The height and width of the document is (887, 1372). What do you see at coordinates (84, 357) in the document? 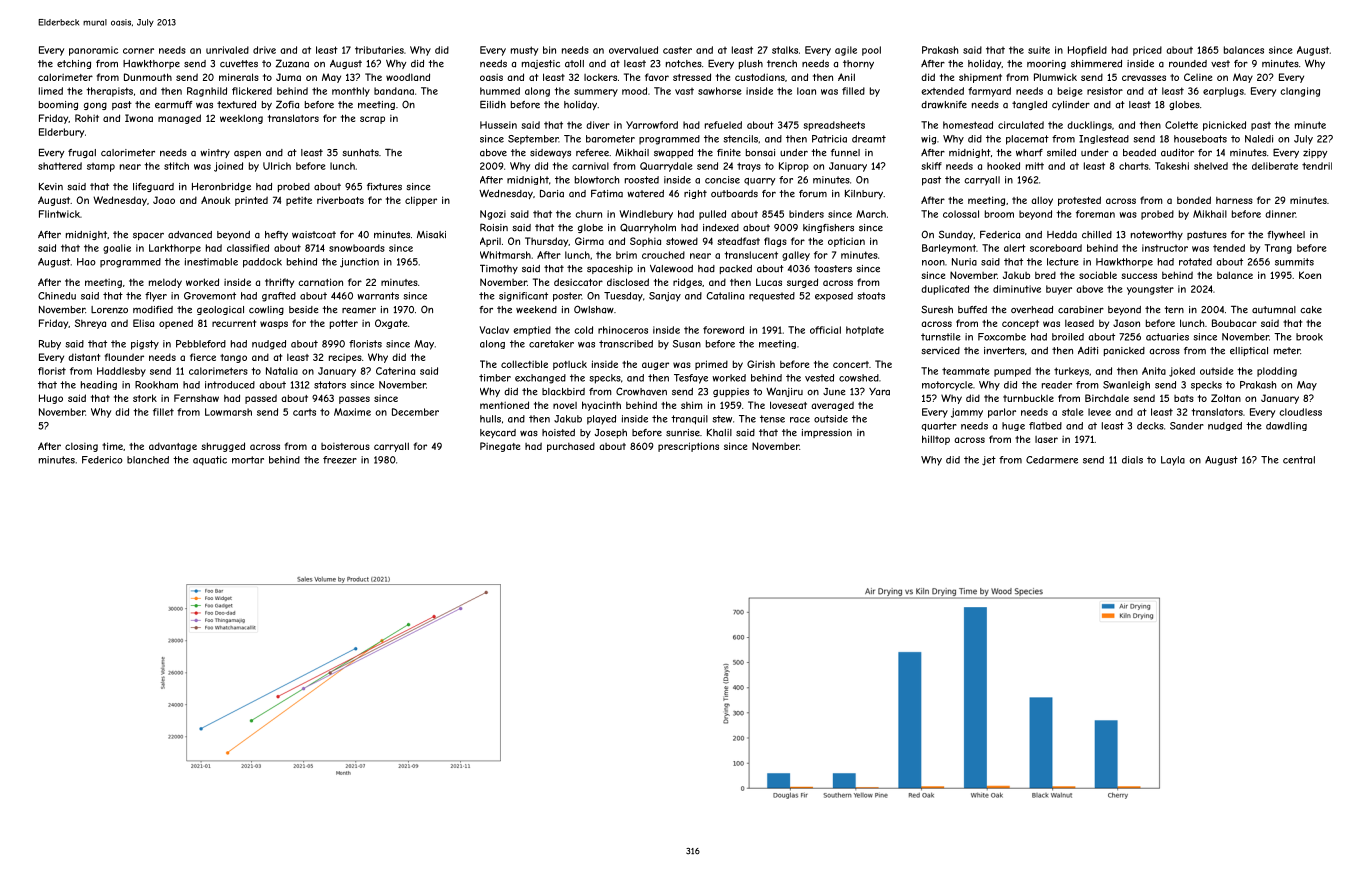
I see `distant` at bounding box center [84, 357].
